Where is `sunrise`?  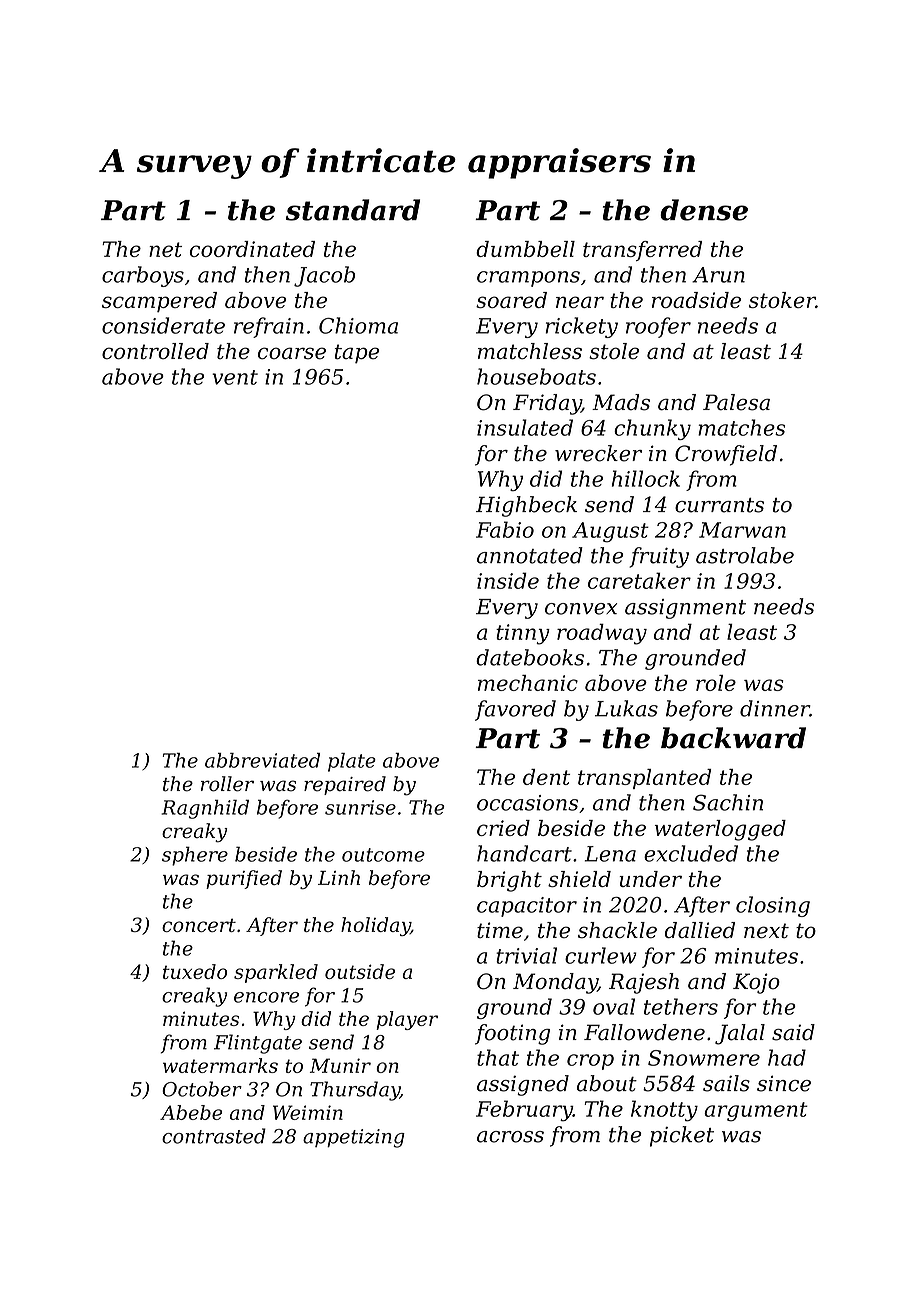
sunrise is located at coordinates (360, 807).
